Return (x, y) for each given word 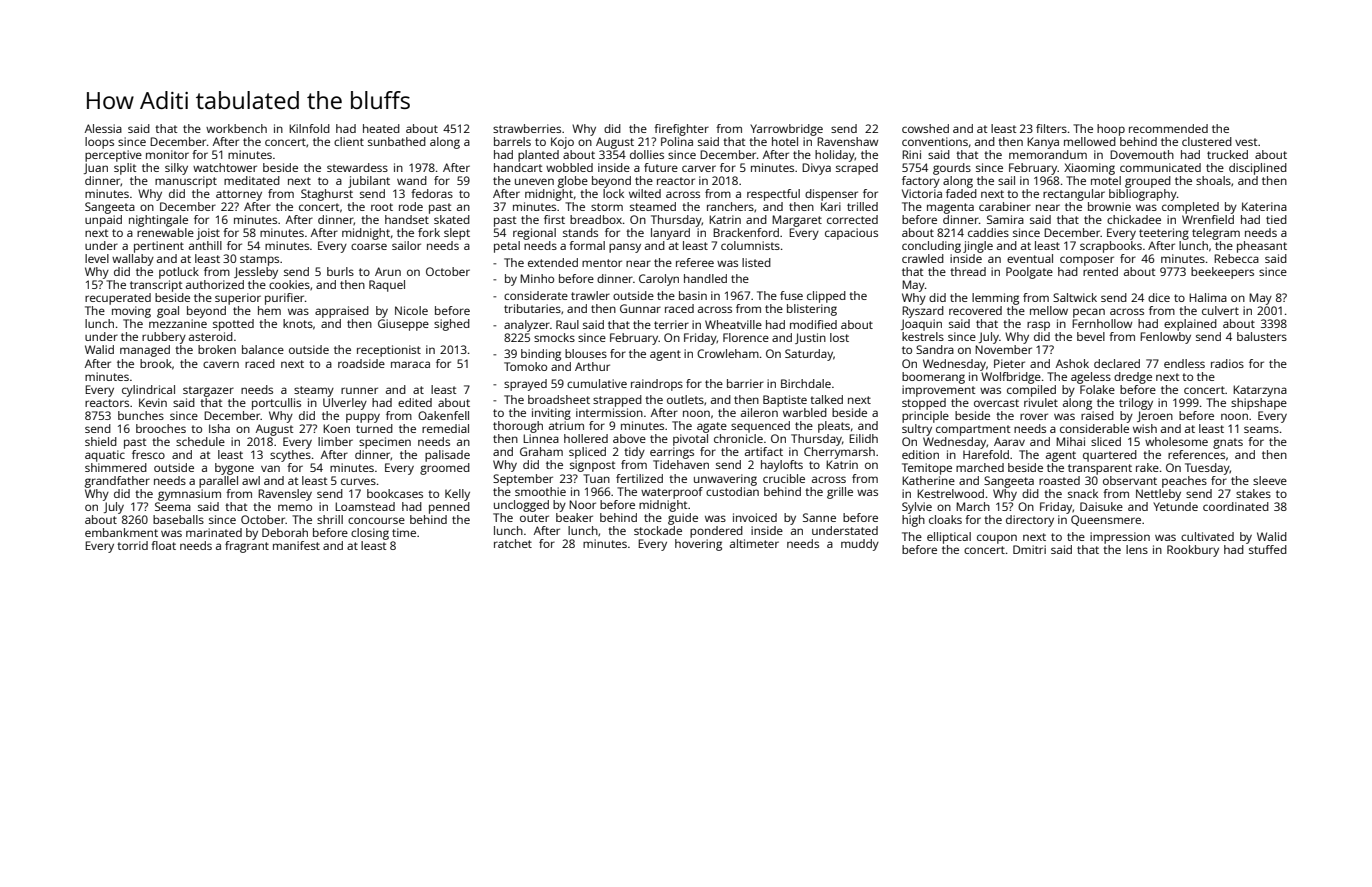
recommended (1168, 128)
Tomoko (525, 366)
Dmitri (1029, 549)
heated (381, 128)
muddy (860, 545)
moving (131, 312)
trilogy (1136, 404)
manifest (296, 545)
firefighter (681, 130)
